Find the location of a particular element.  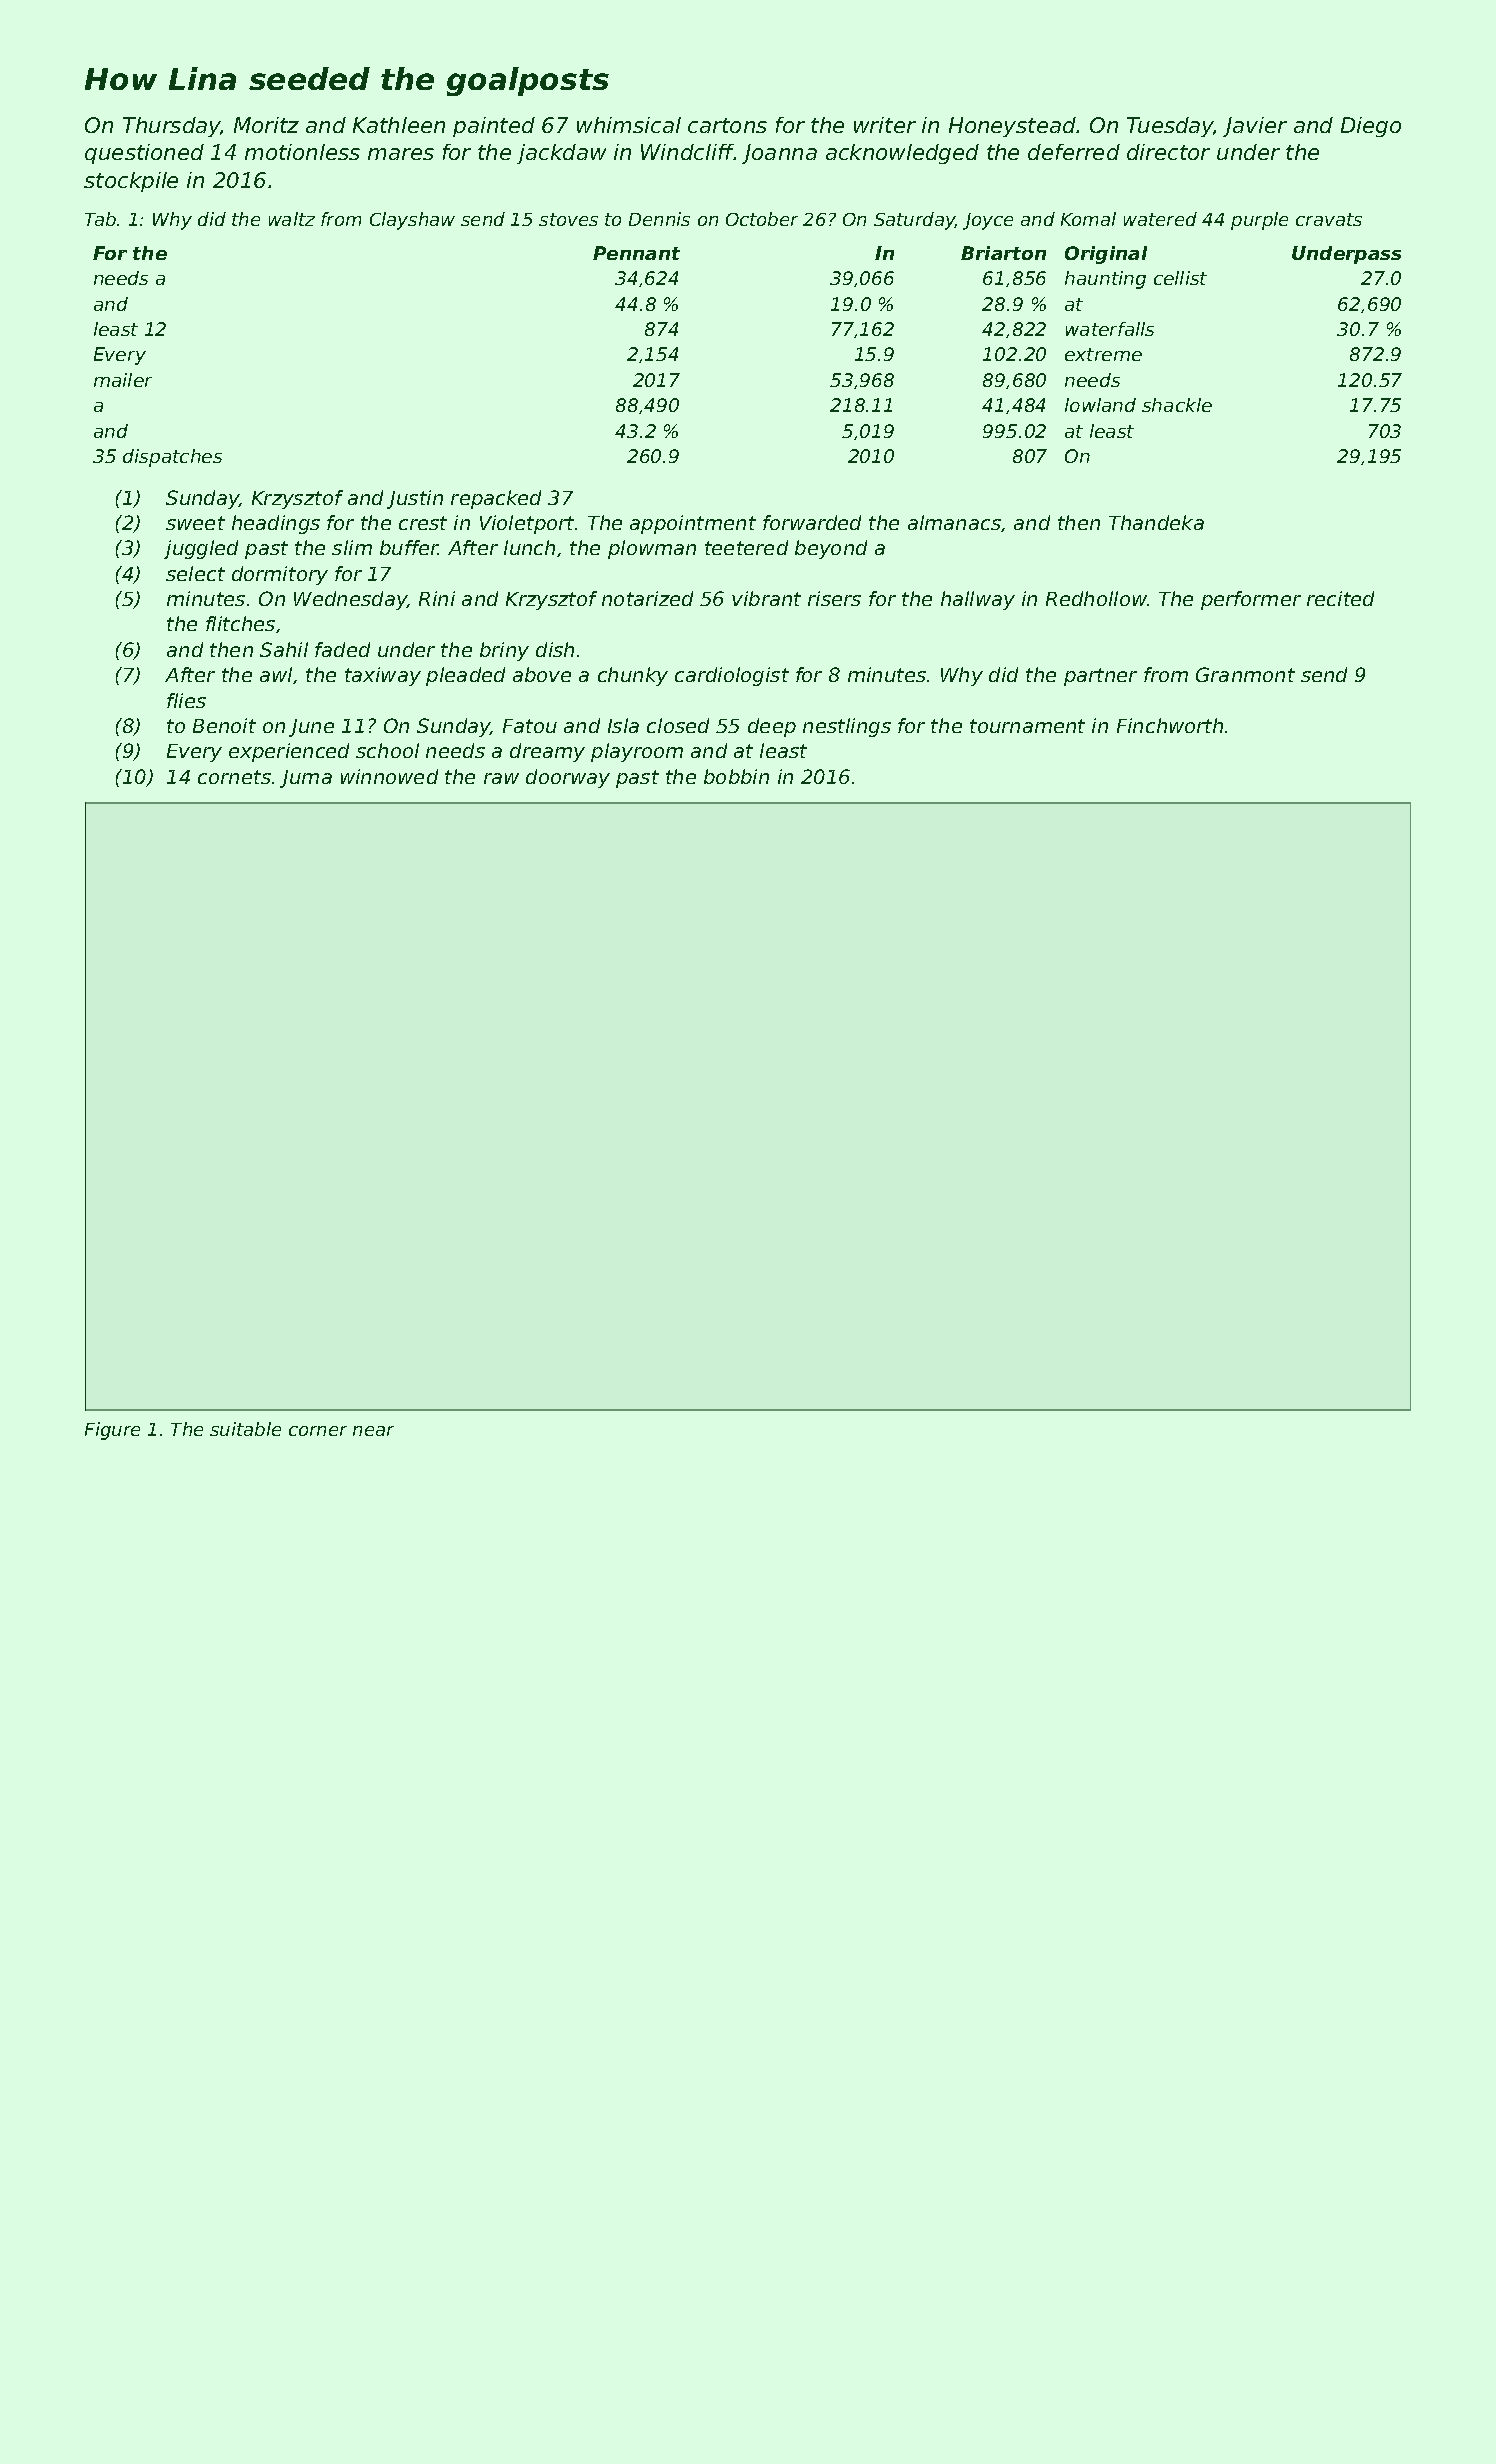

cornets is located at coordinates (234, 777).
